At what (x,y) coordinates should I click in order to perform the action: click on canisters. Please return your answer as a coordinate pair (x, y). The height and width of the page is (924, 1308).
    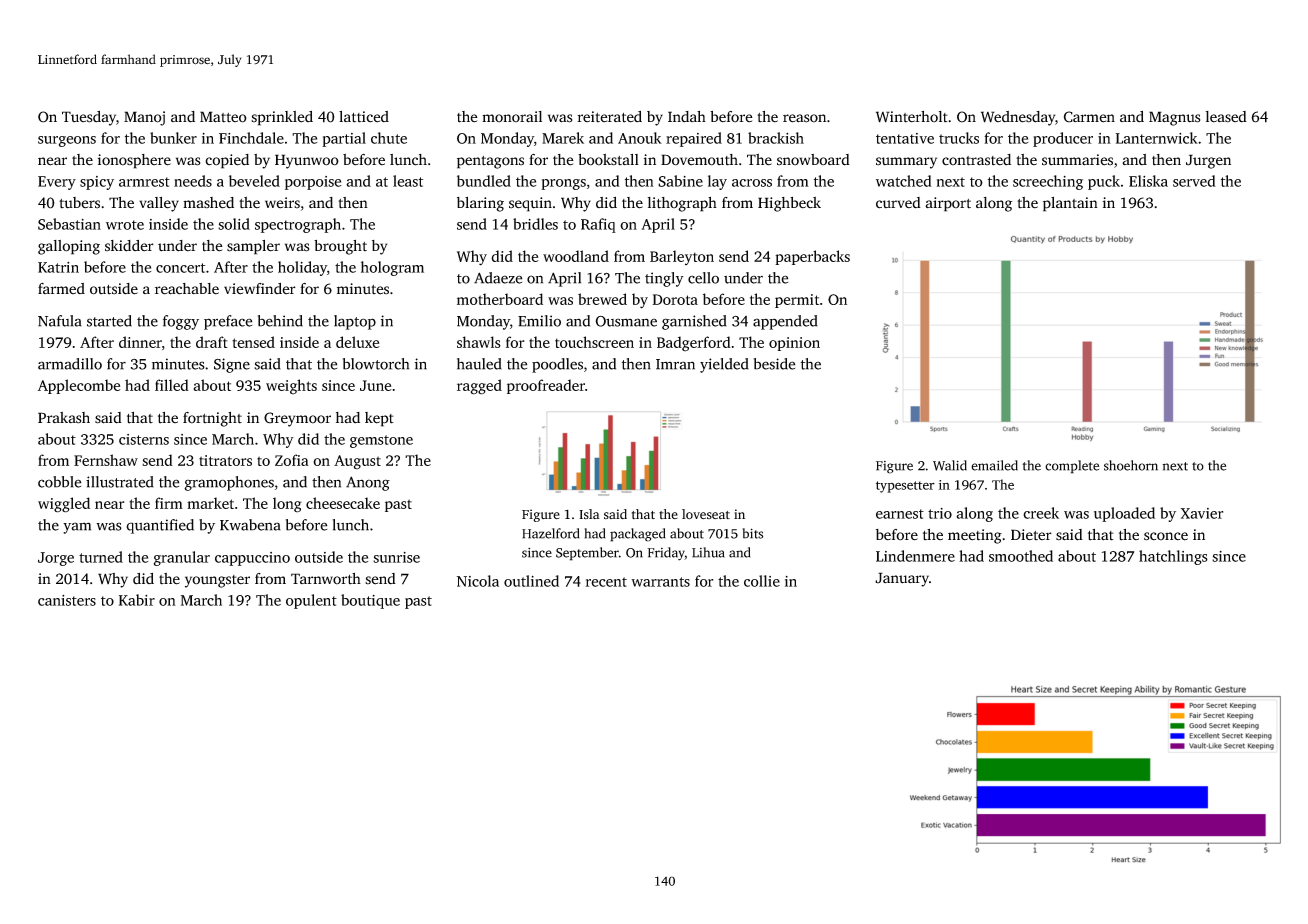
    Looking at the image, I should click on (67, 600).
